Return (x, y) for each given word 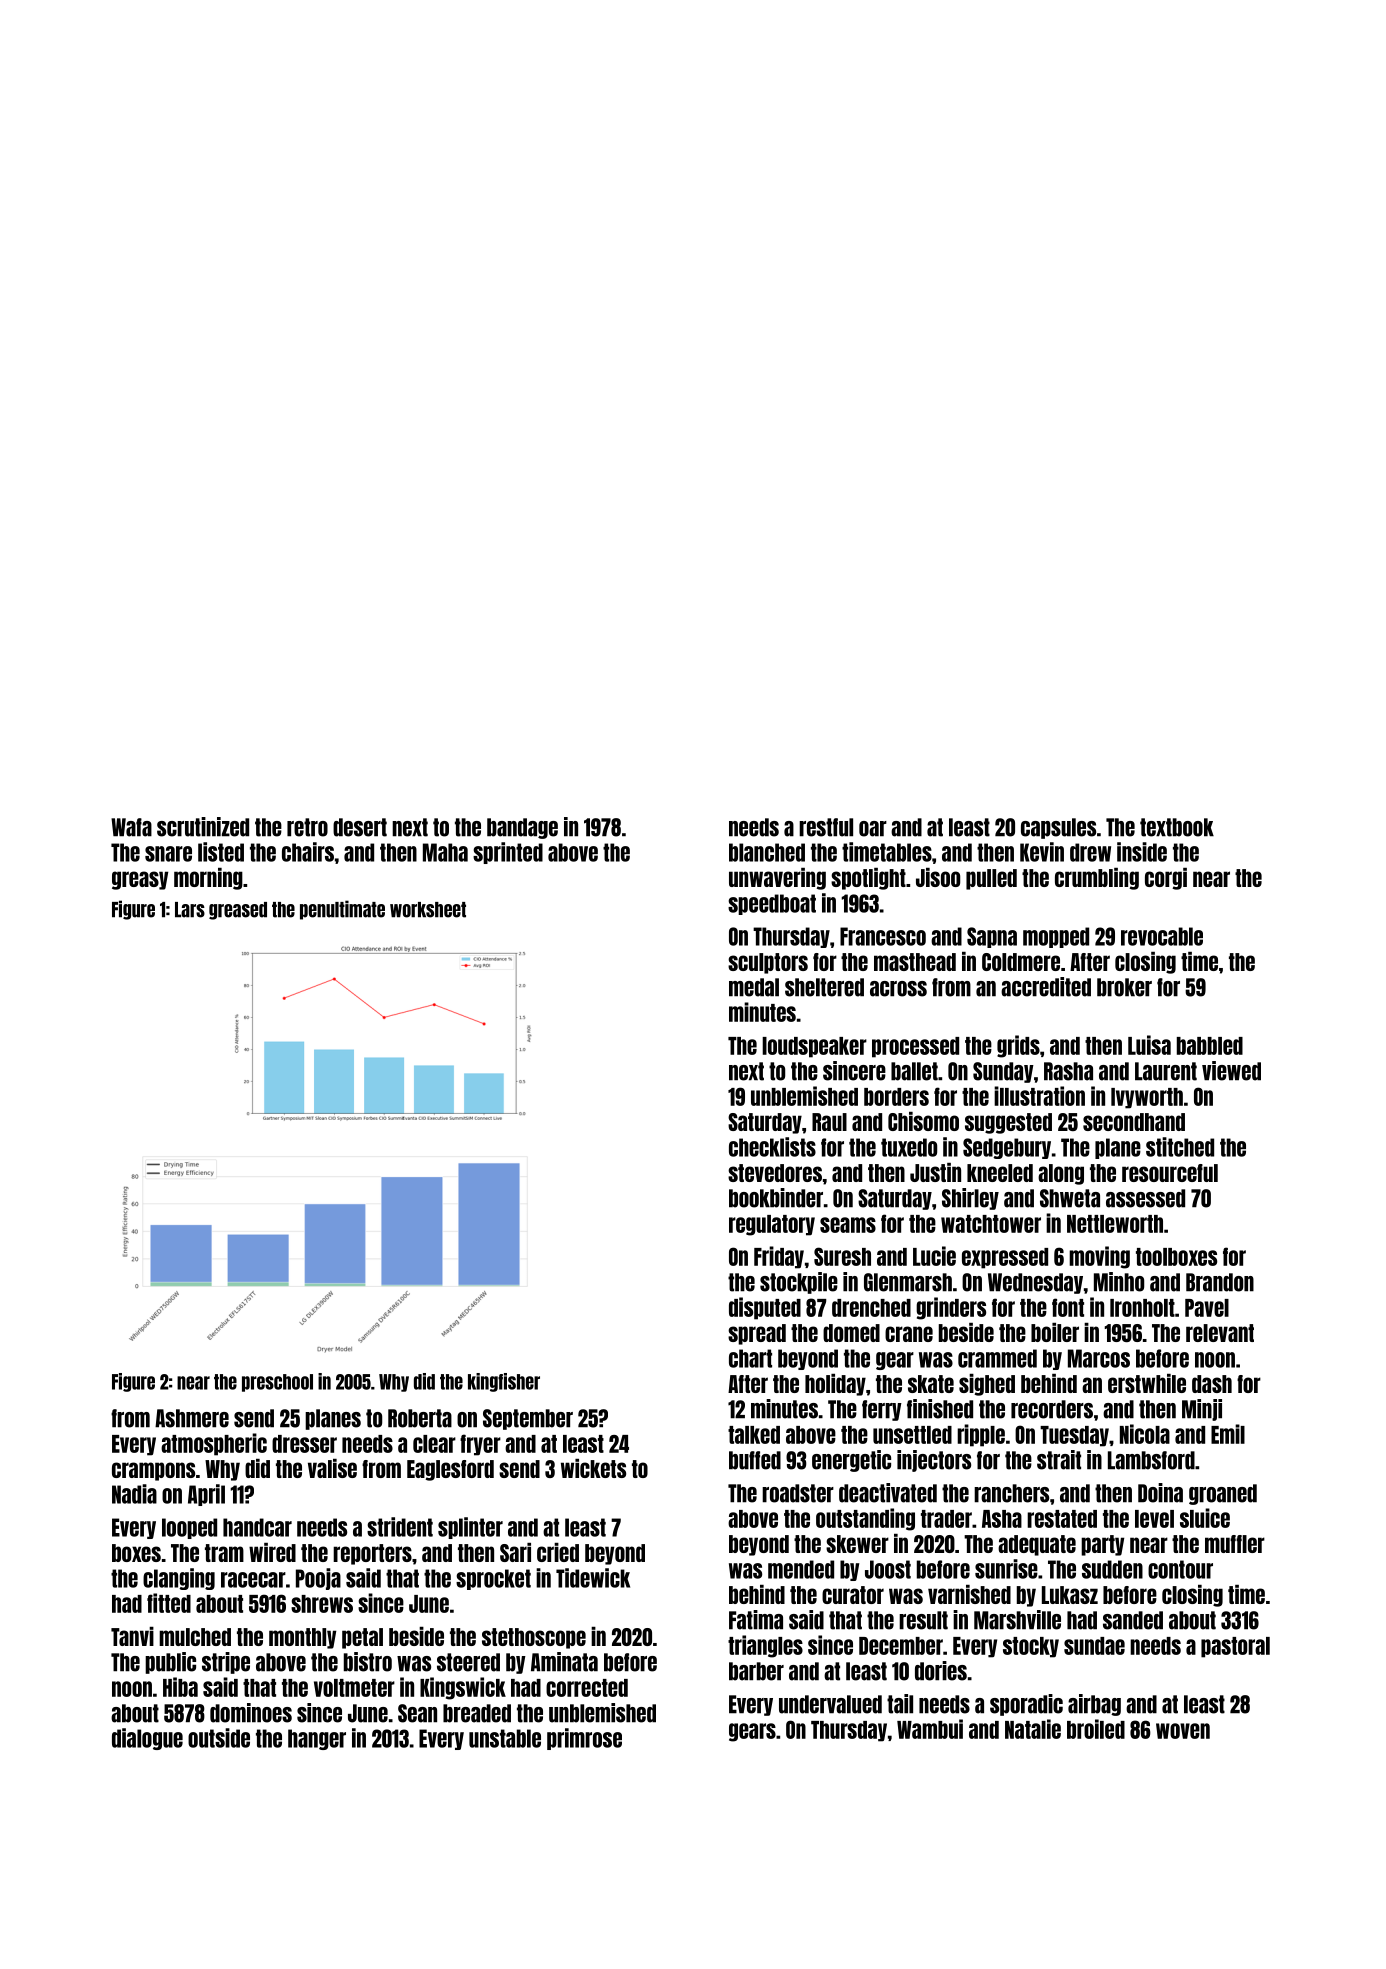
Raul (829, 1122)
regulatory (772, 1225)
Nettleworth (1115, 1224)
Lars (190, 910)
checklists (772, 1147)
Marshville (1017, 1620)
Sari (515, 1552)
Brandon (1220, 1282)
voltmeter (354, 1688)
